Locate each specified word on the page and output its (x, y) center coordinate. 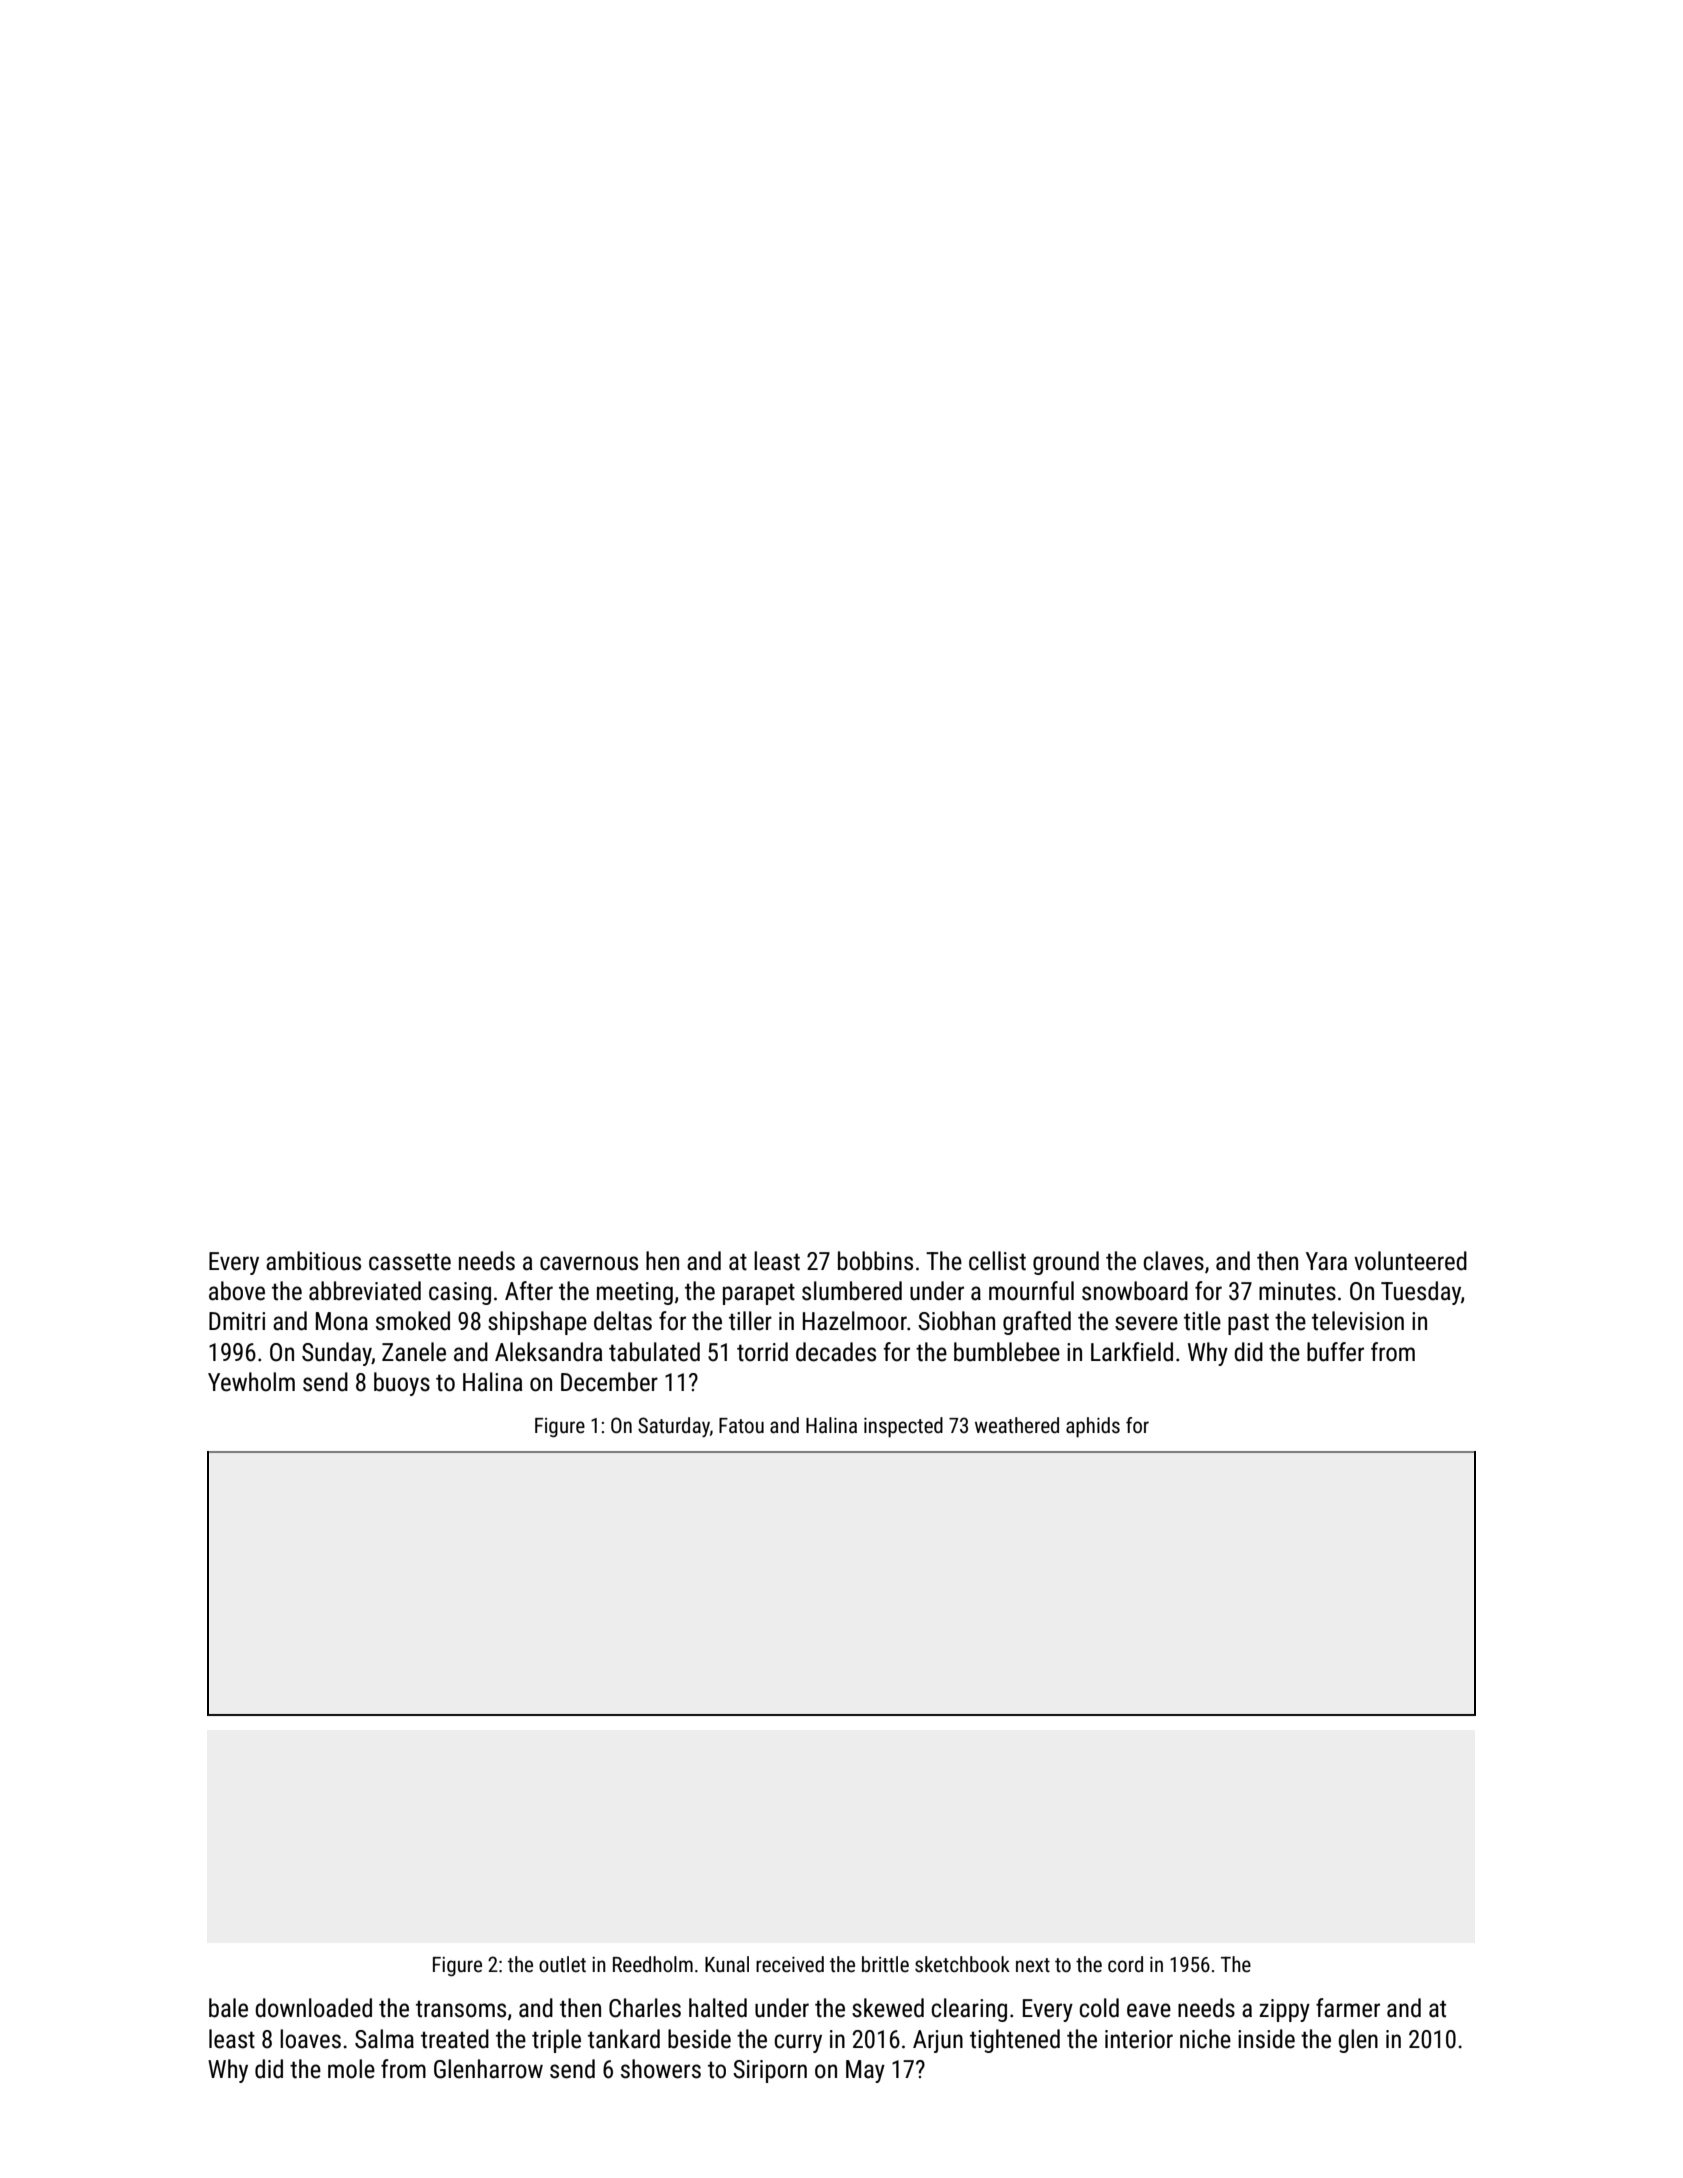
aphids (1093, 1427)
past (1248, 1324)
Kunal (727, 1964)
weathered (1017, 1425)
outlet (562, 1964)
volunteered (1410, 1261)
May (865, 2071)
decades (836, 1352)
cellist (997, 1261)
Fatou (741, 1425)
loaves (310, 2039)
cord (1125, 1964)
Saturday (674, 1427)
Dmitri (237, 1321)
